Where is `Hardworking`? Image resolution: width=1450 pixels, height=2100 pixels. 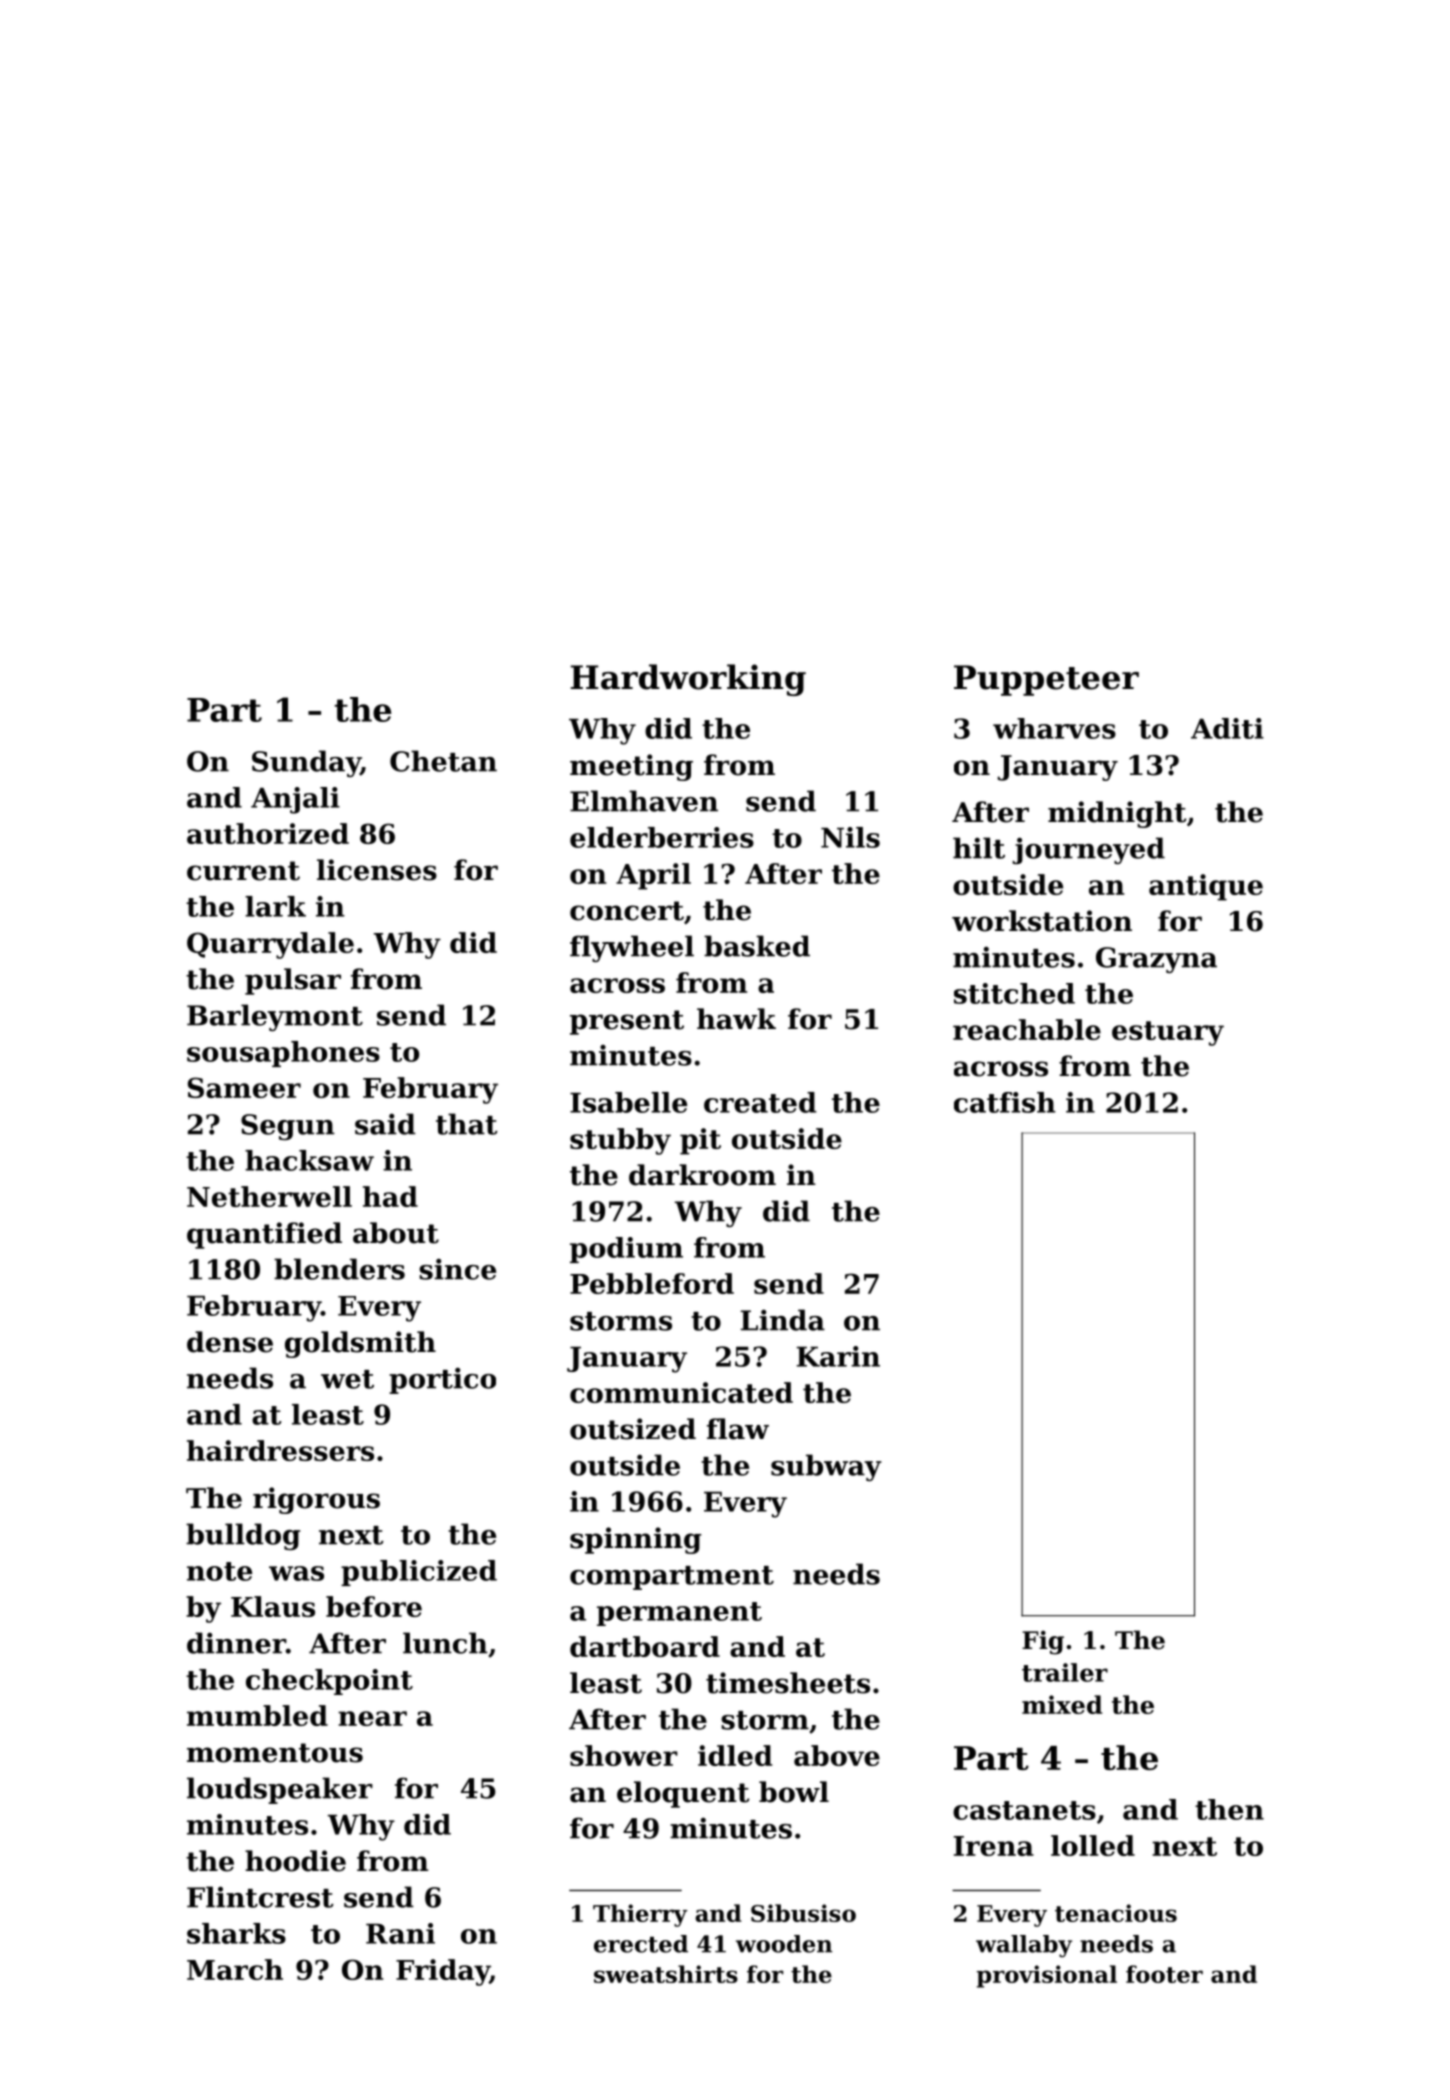
Hardworking is located at coordinates (688, 680).
